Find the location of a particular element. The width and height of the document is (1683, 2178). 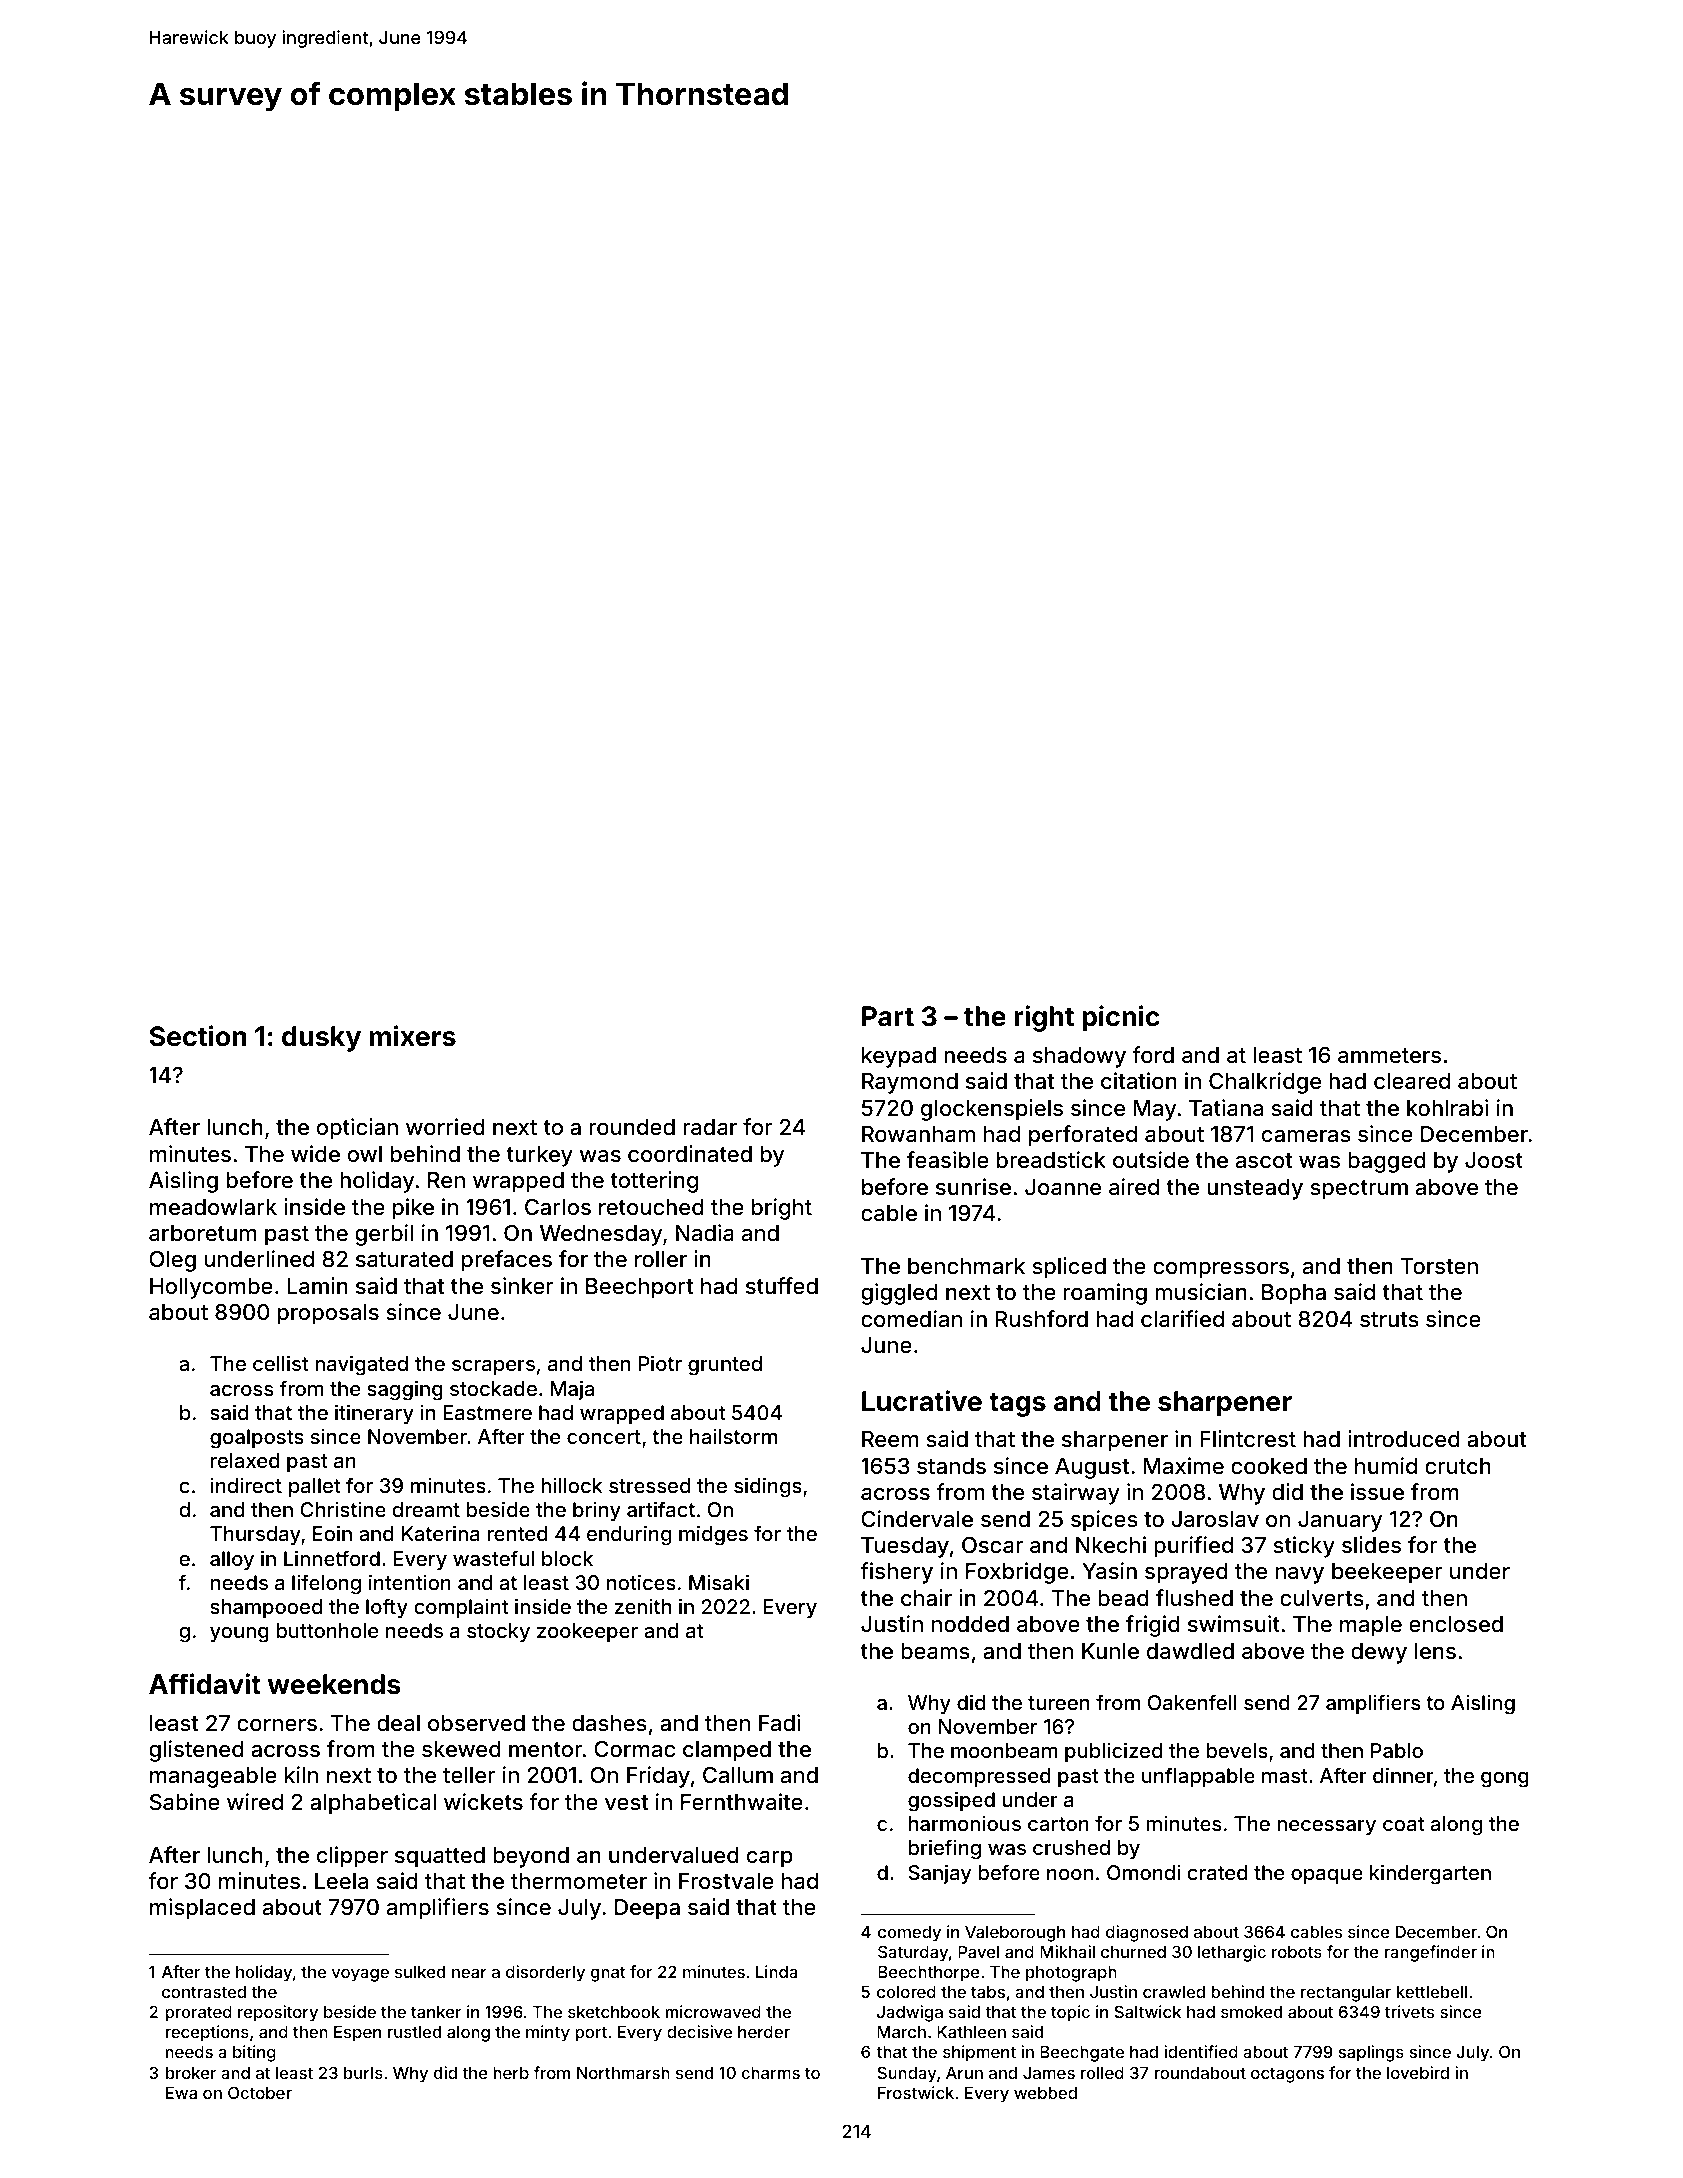

slides is located at coordinates (1371, 1544).
